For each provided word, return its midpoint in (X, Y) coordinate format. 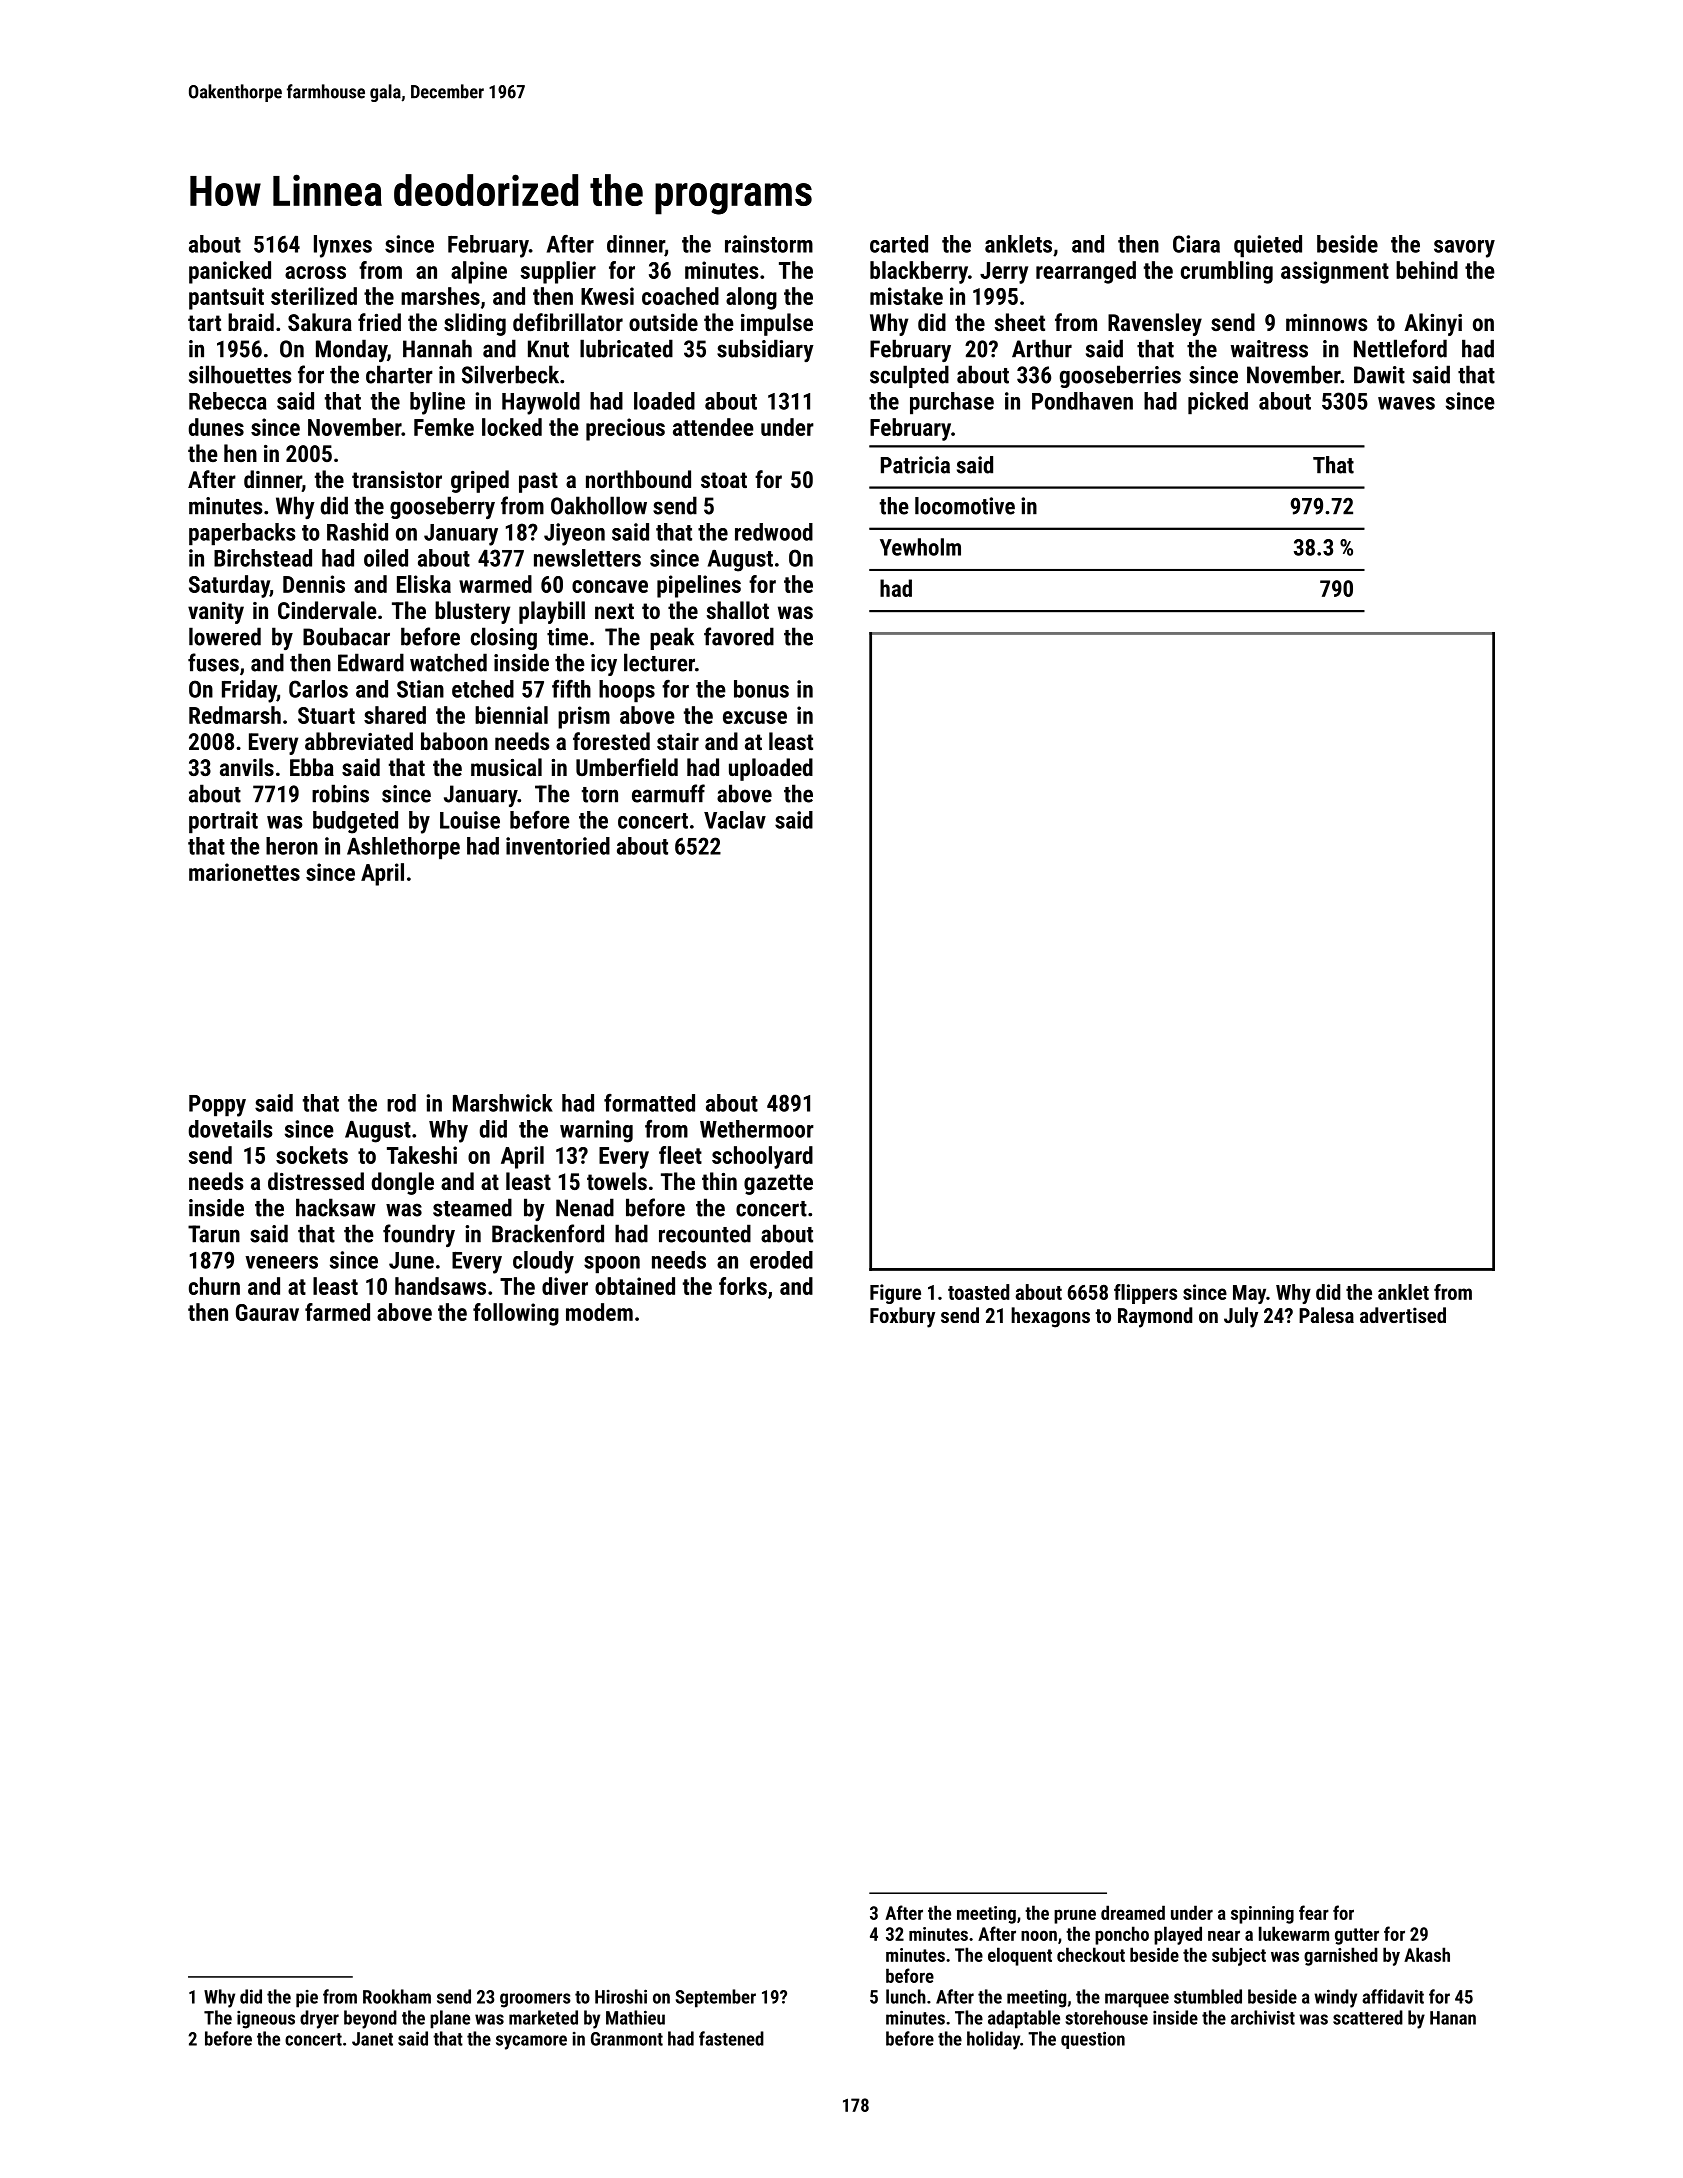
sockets (312, 1155)
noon (1039, 1935)
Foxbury (902, 1317)
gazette (778, 1184)
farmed (337, 1312)
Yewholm (920, 547)
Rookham (397, 1996)
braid (251, 322)
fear (1314, 1912)
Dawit (1379, 375)
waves (1406, 403)
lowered (225, 636)
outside (663, 322)
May (1249, 1294)
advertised (1403, 1315)
